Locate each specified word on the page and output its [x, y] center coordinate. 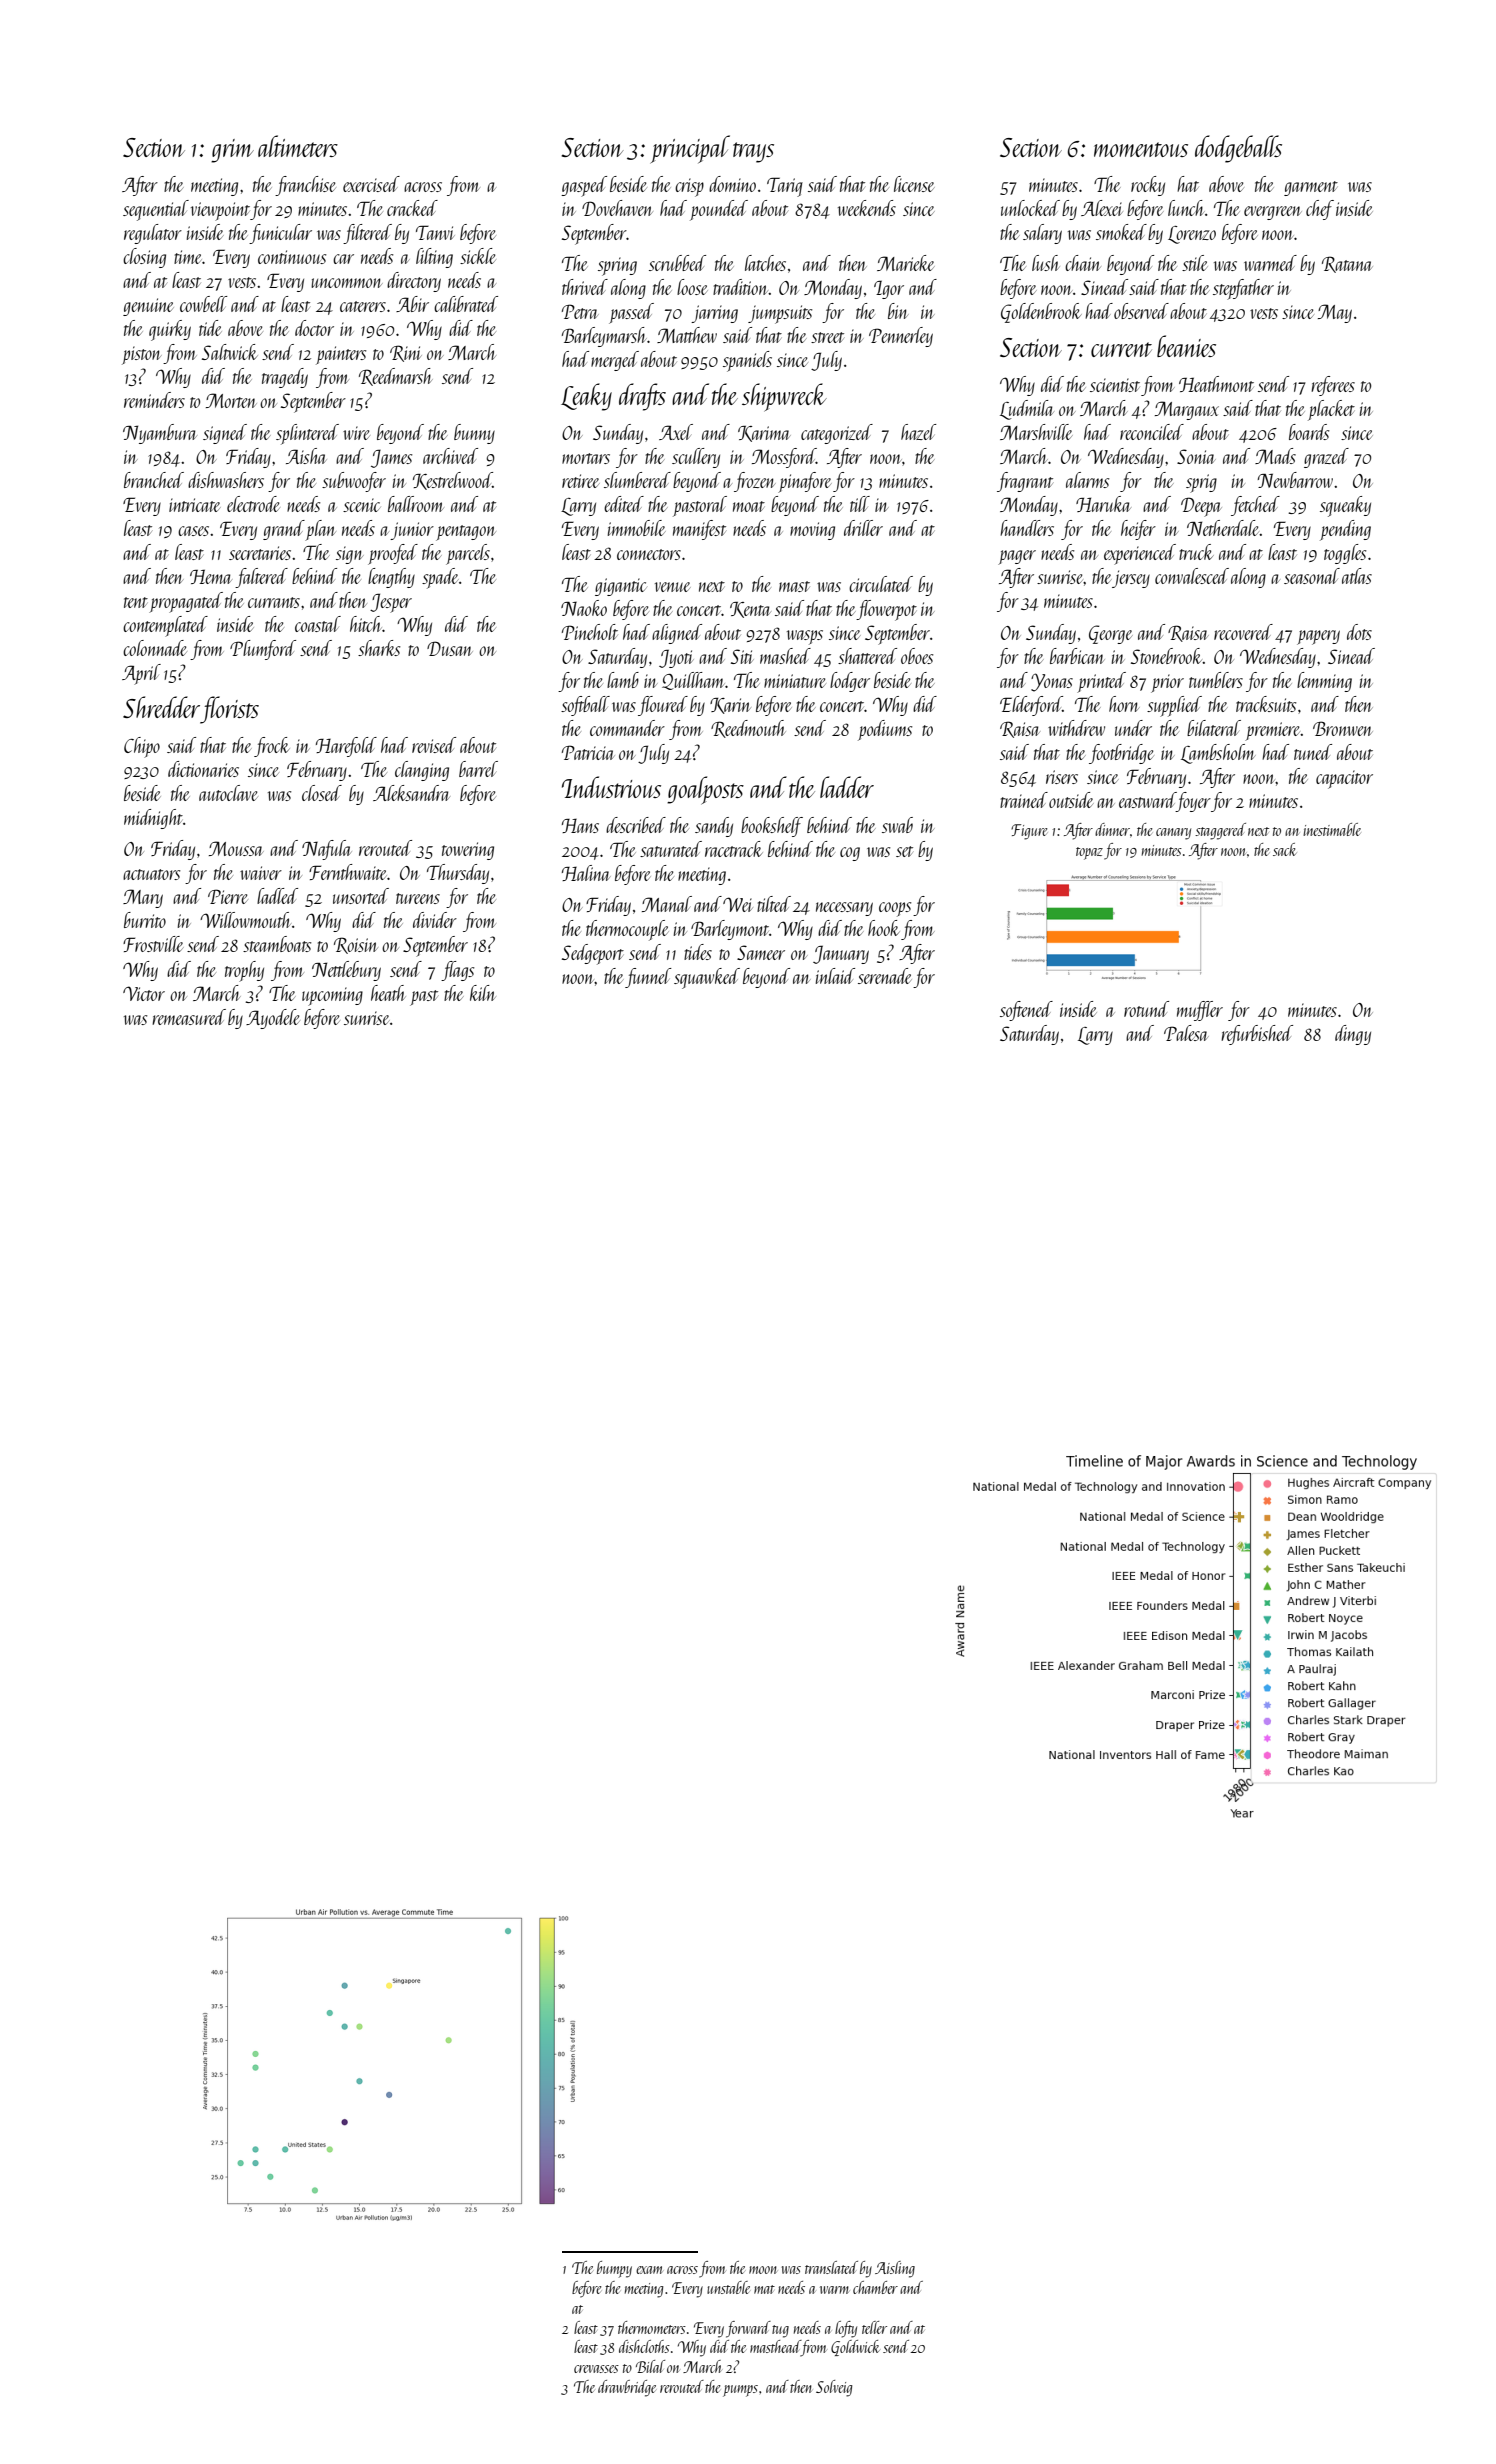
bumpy [614, 2269]
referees [1333, 386]
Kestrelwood [452, 481]
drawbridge [627, 2388]
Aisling [895, 2269]
